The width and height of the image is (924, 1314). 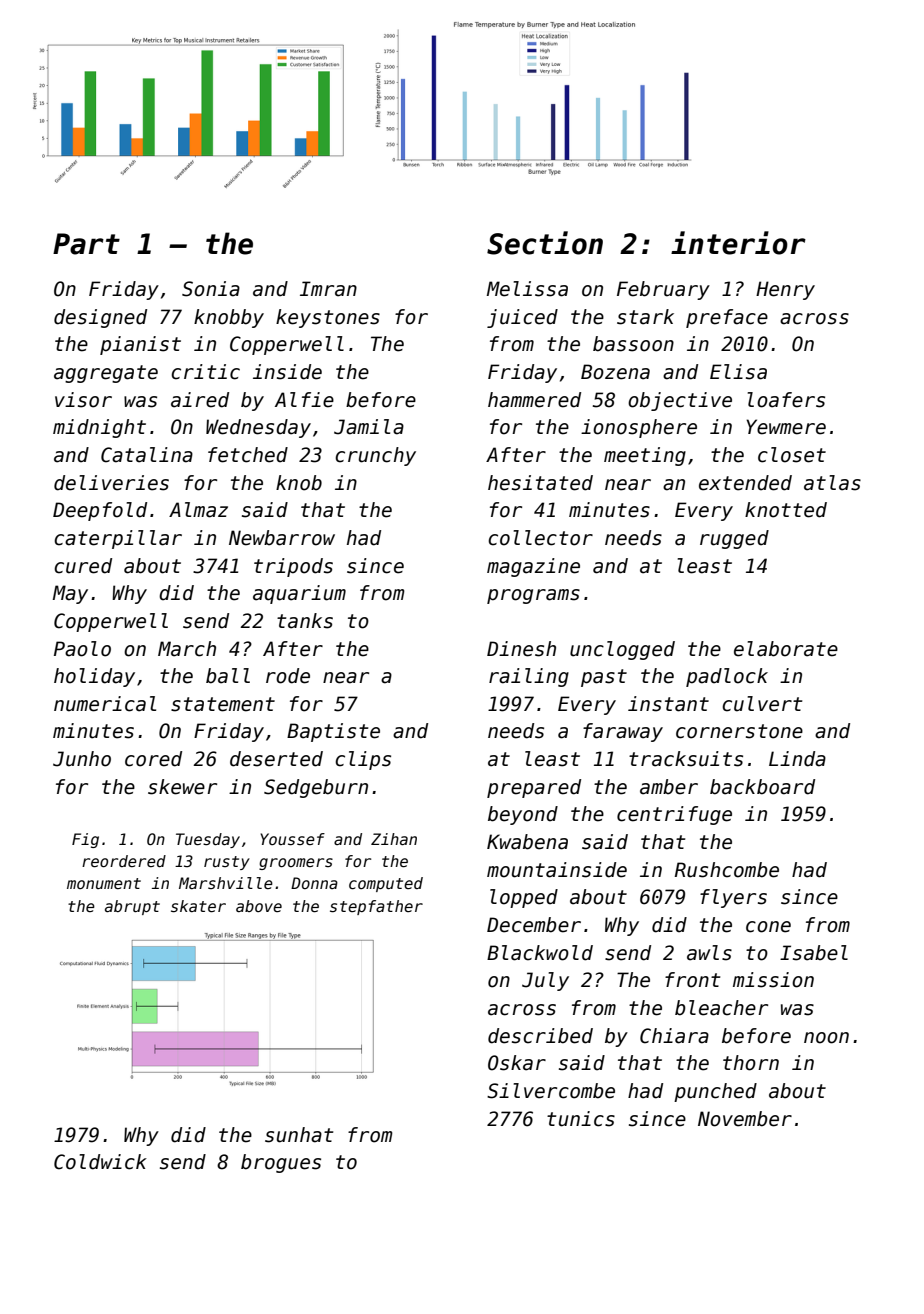 What do you see at coordinates (86, 244) in the image?
I see `Part` at bounding box center [86, 244].
